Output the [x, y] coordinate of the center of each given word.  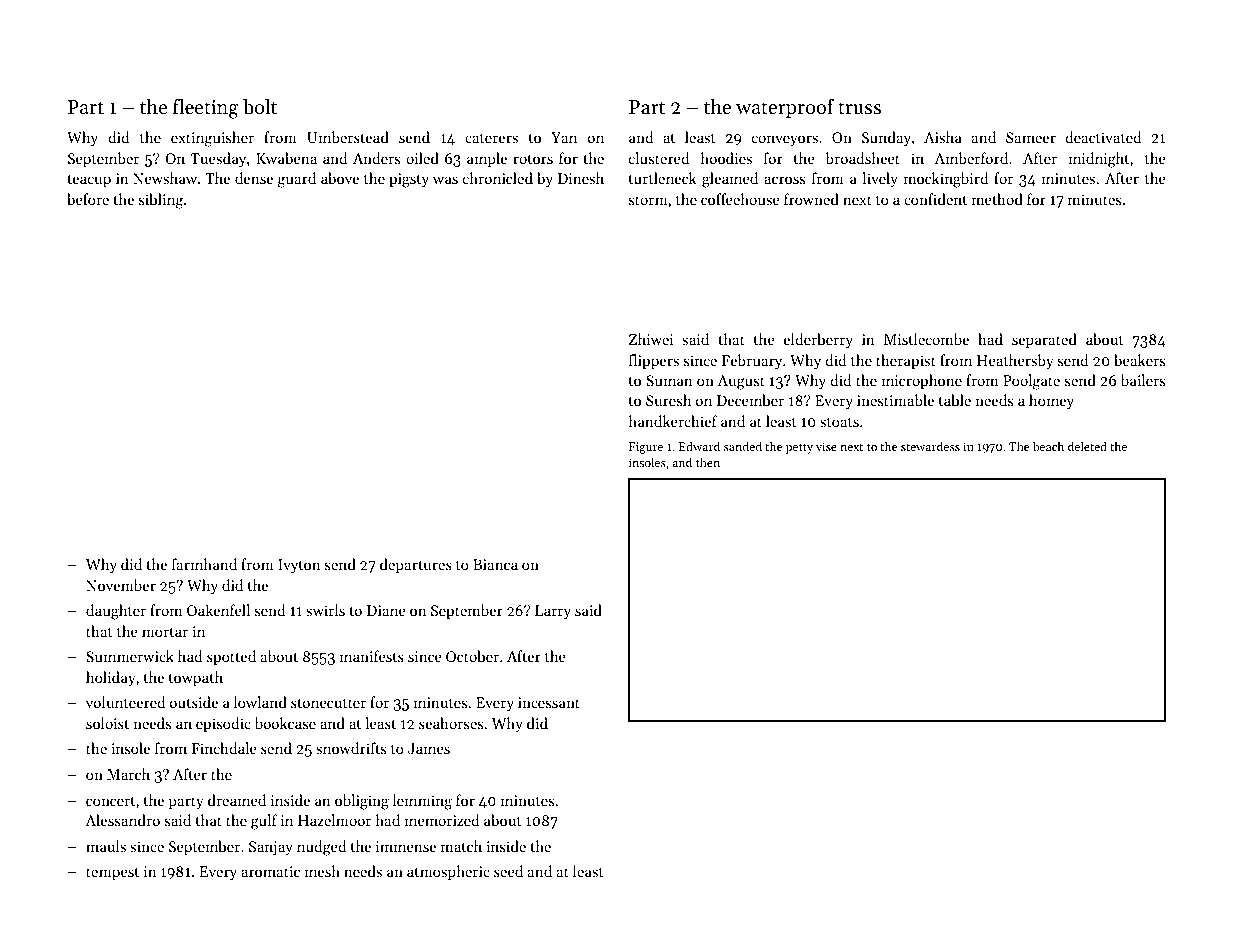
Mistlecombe [926, 339]
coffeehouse [740, 199]
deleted [1087, 446]
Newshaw [165, 178]
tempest [112, 873]
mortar [165, 632]
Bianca [495, 564]
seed [508, 871]
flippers [654, 361]
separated [1044, 340]
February [752, 362]
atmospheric [448, 872]
